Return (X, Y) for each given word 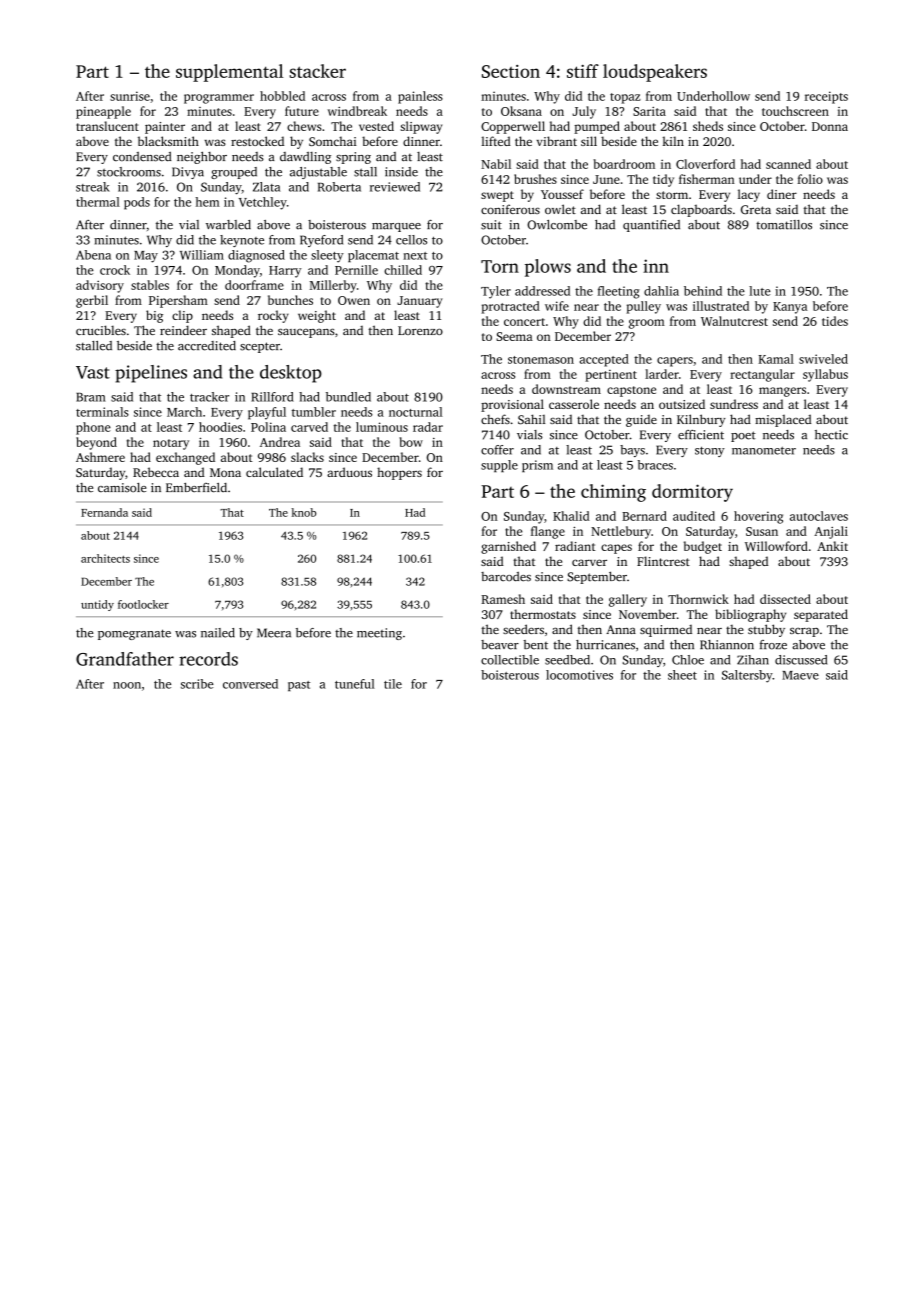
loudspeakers (655, 73)
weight (317, 316)
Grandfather (125, 659)
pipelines (151, 374)
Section (511, 71)
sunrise (130, 96)
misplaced (783, 420)
